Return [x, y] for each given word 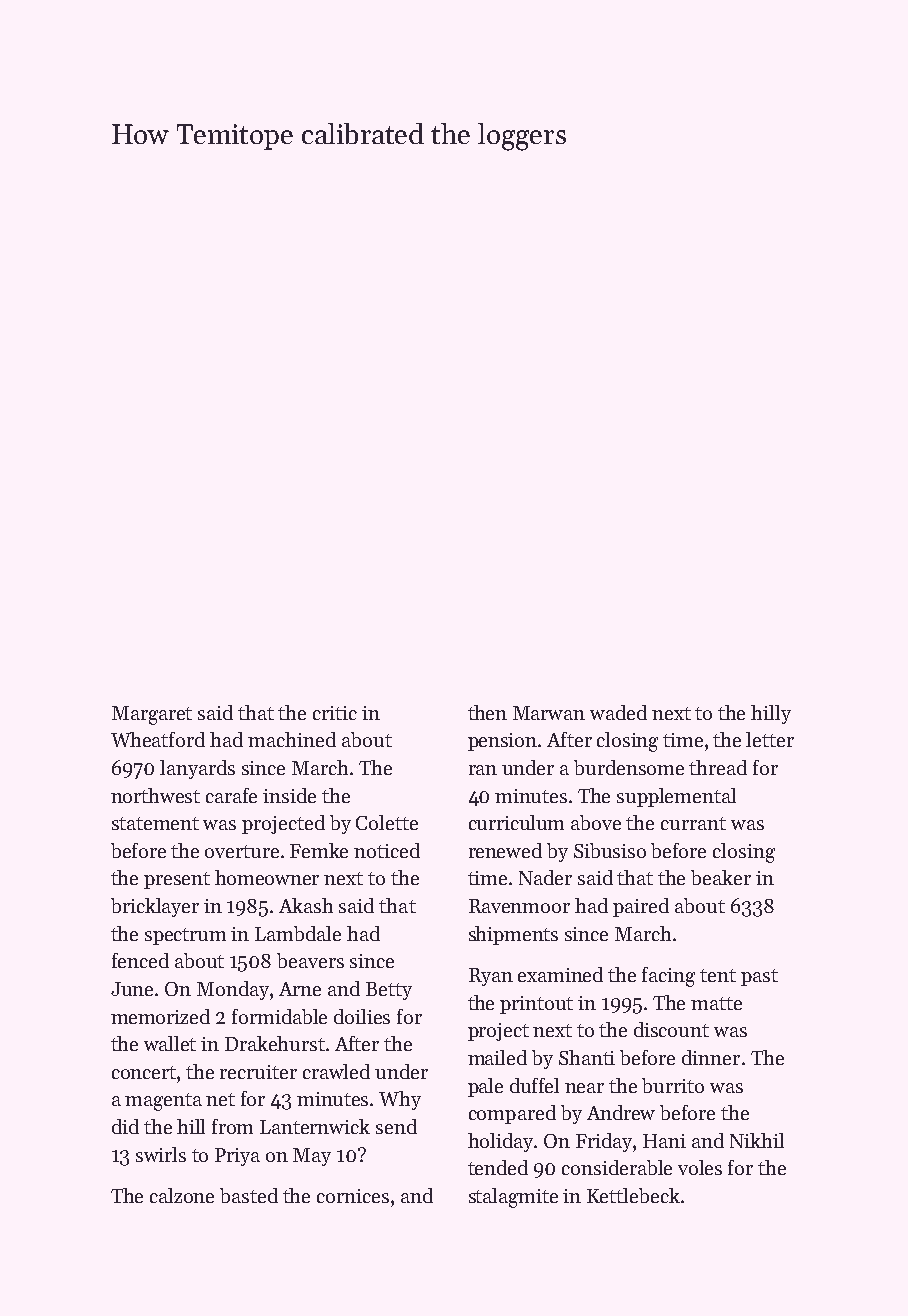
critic [335, 713]
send [396, 1126]
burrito [673, 1085]
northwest [155, 795]
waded [618, 712]
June [132, 989]
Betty [389, 991]
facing [668, 977]
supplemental [676, 797]
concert [144, 1072]
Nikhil [757, 1140]
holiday [500, 1142]
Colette [387, 822]
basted [249, 1195]
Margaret [152, 715]
